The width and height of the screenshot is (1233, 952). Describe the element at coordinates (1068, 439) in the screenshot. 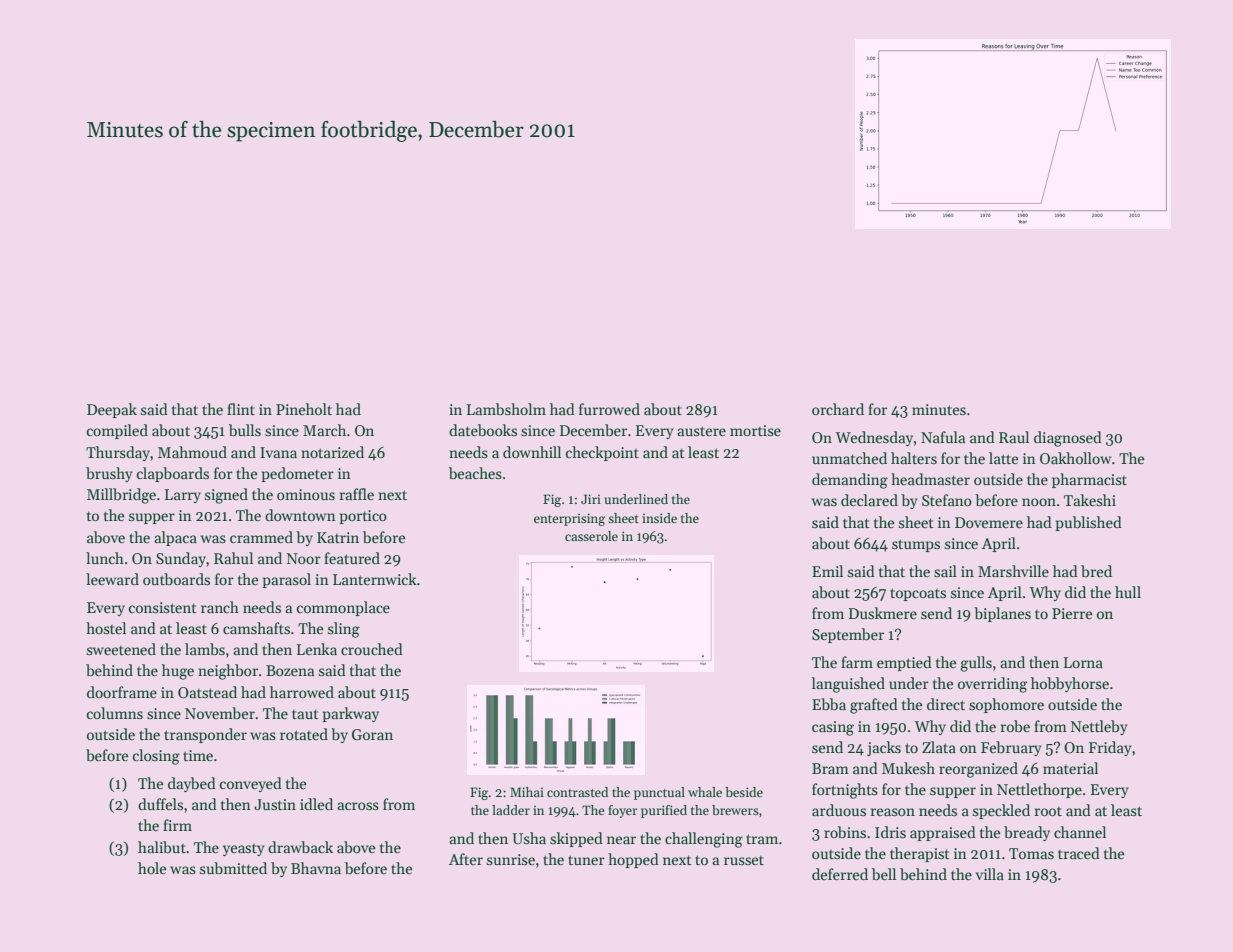

I see `diagnosed` at that location.
